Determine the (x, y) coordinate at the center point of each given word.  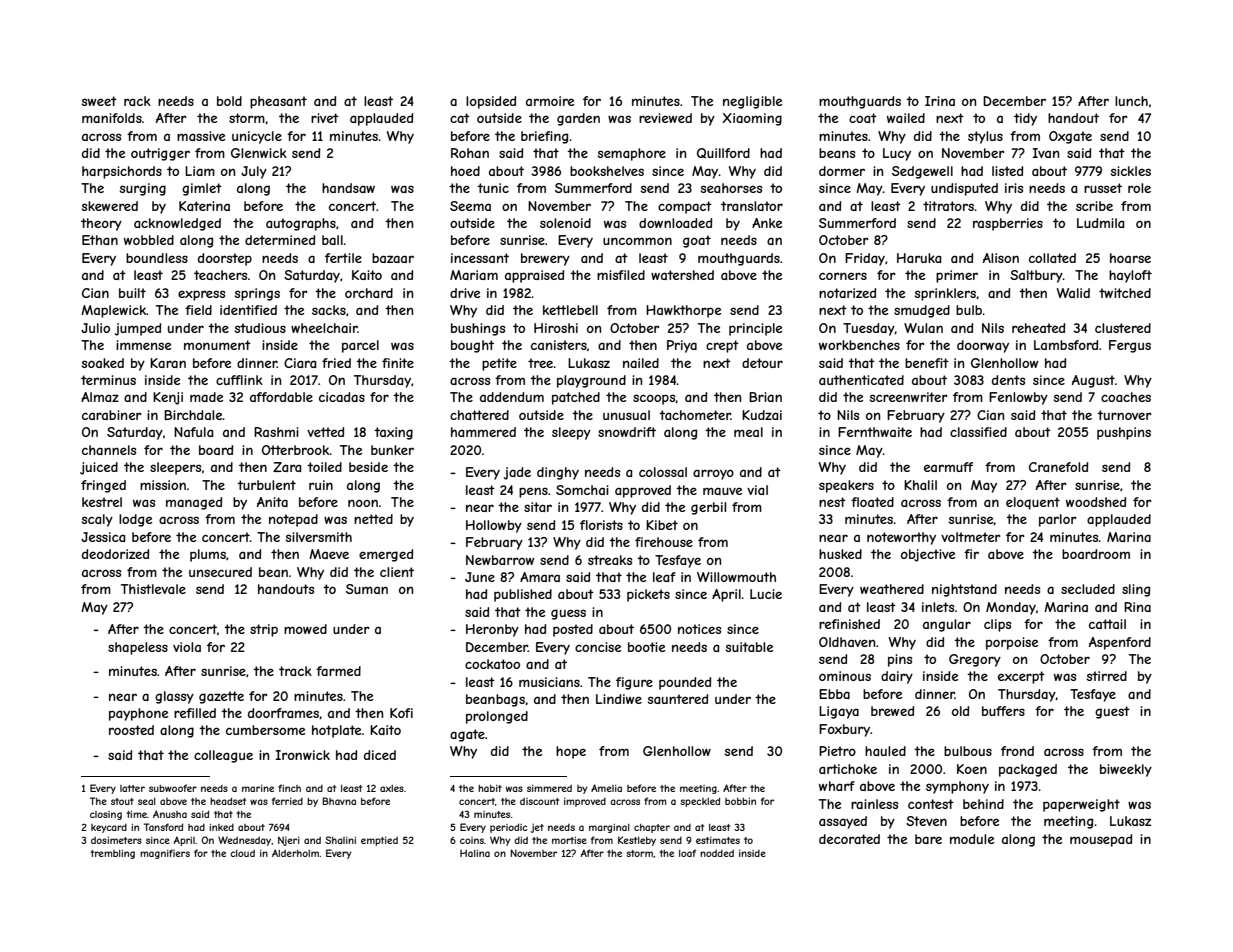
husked (840, 554)
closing (106, 815)
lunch (1131, 101)
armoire (550, 101)
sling (1136, 590)
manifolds (112, 118)
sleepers (175, 468)
